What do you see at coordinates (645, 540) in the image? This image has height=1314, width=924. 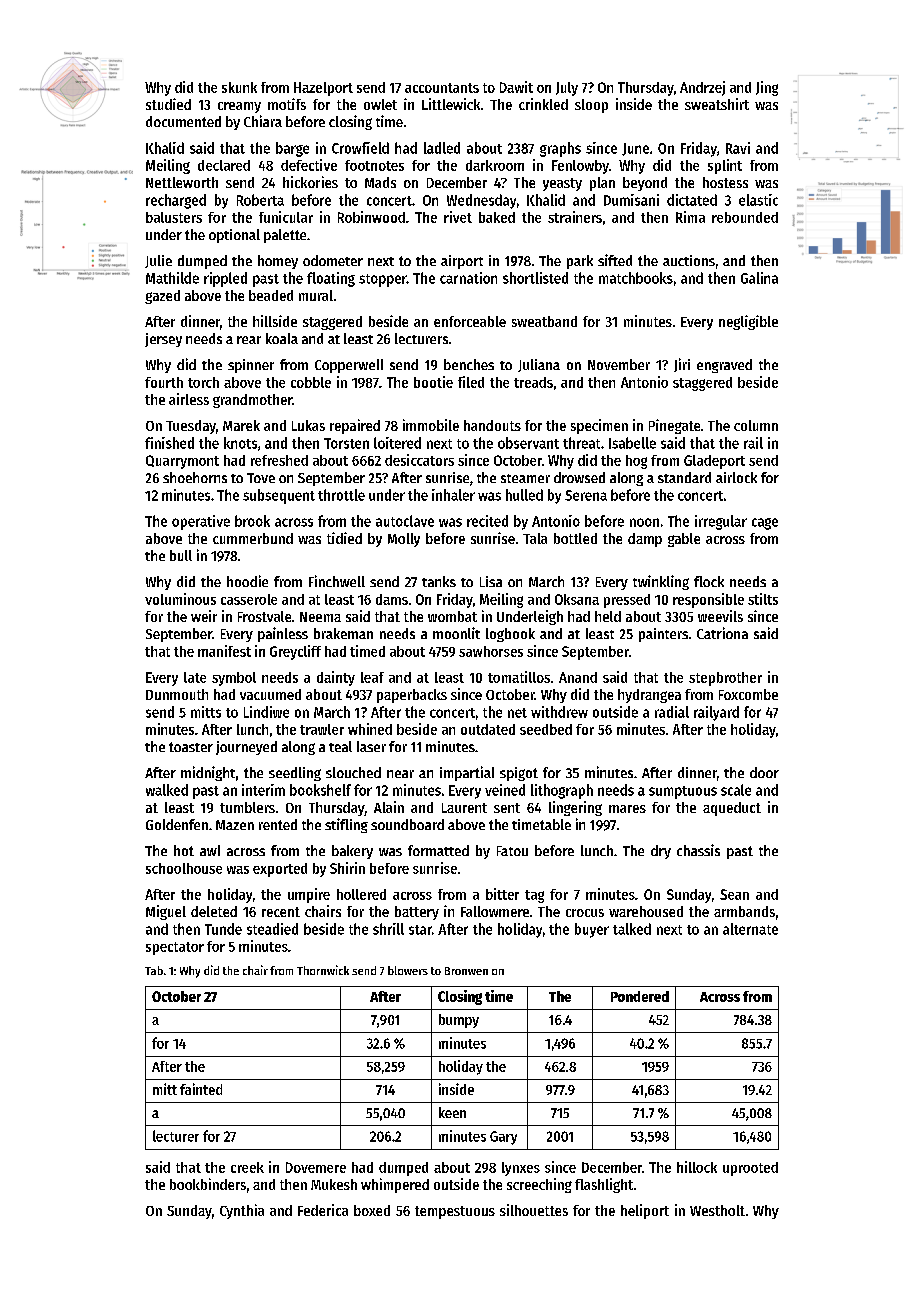 I see `damp` at bounding box center [645, 540].
